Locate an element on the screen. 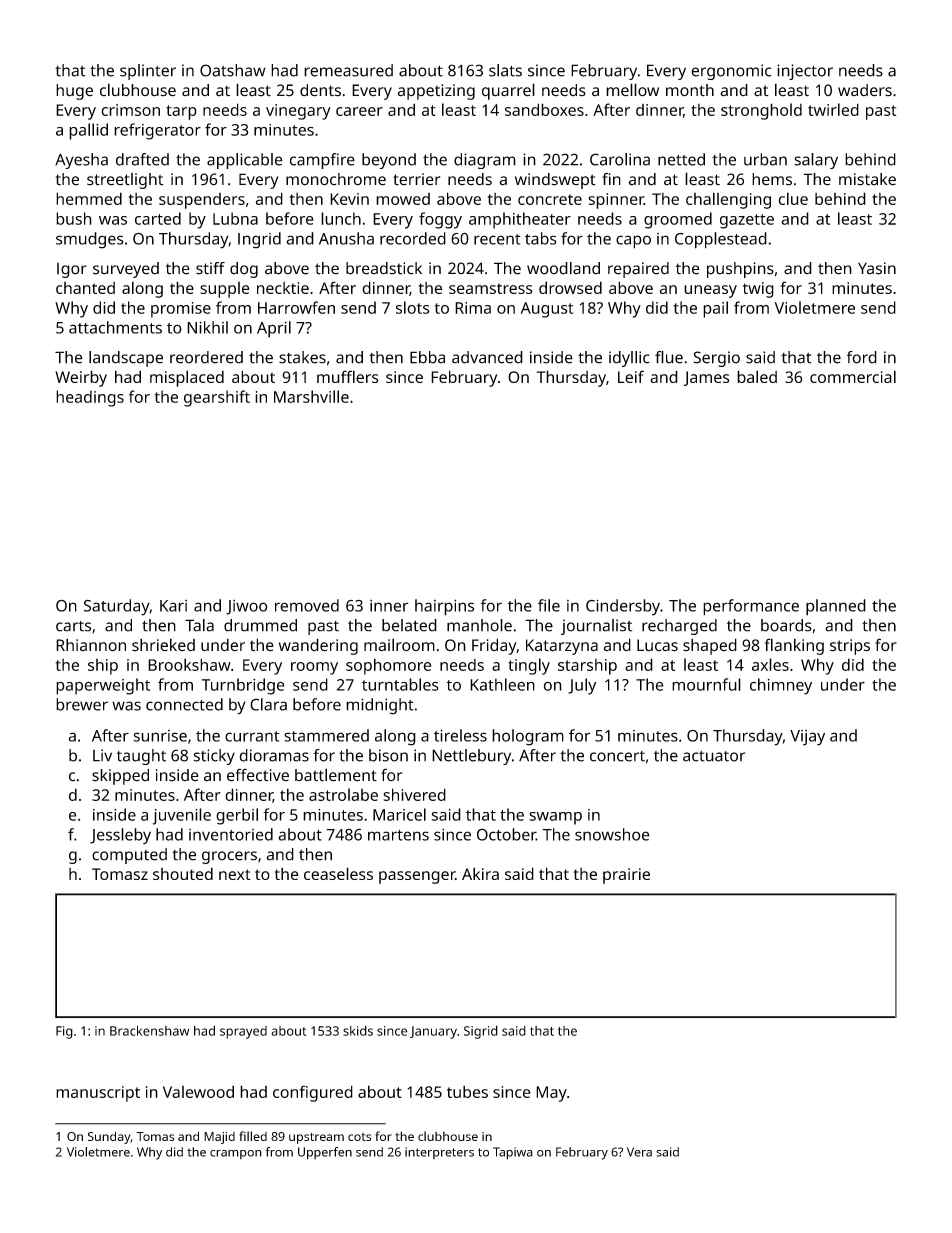 The image size is (952, 1233). snowshoe is located at coordinates (612, 834).
